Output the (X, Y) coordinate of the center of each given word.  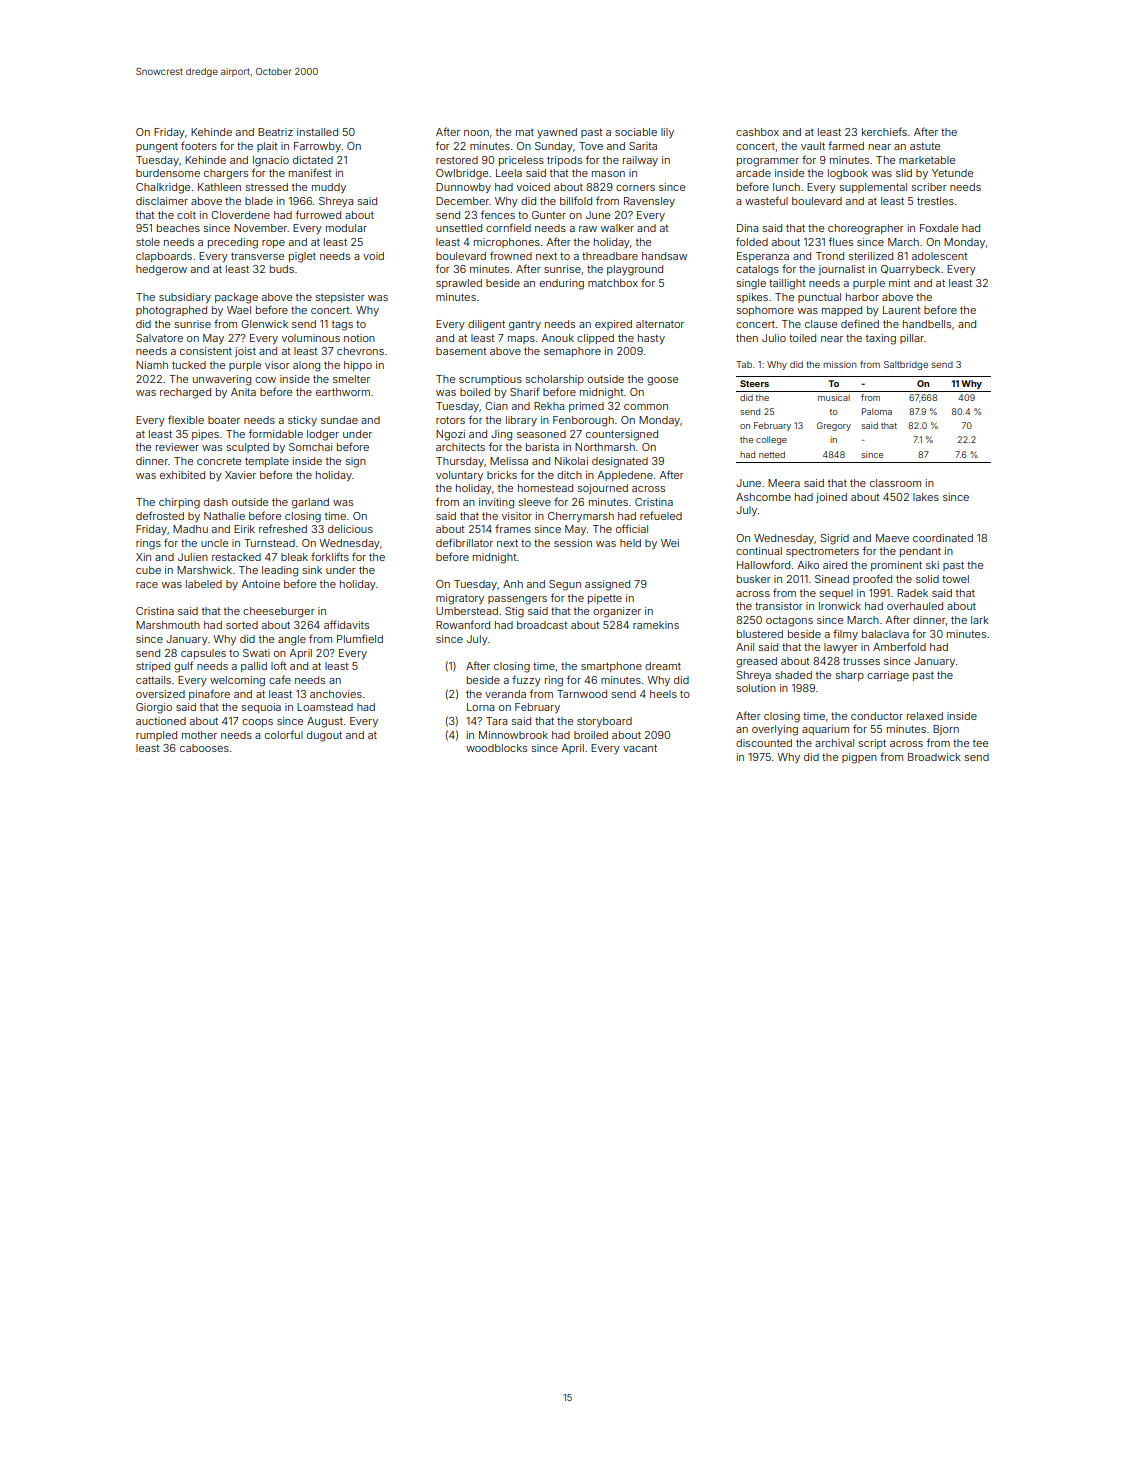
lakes (926, 497)
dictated (313, 160)
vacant (640, 748)
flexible (186, 419)
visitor (517, 516)
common (646, 407)
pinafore (209, 694)
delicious (350, 529)
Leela (509, 173)
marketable (927, 160)
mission (840, 364)
